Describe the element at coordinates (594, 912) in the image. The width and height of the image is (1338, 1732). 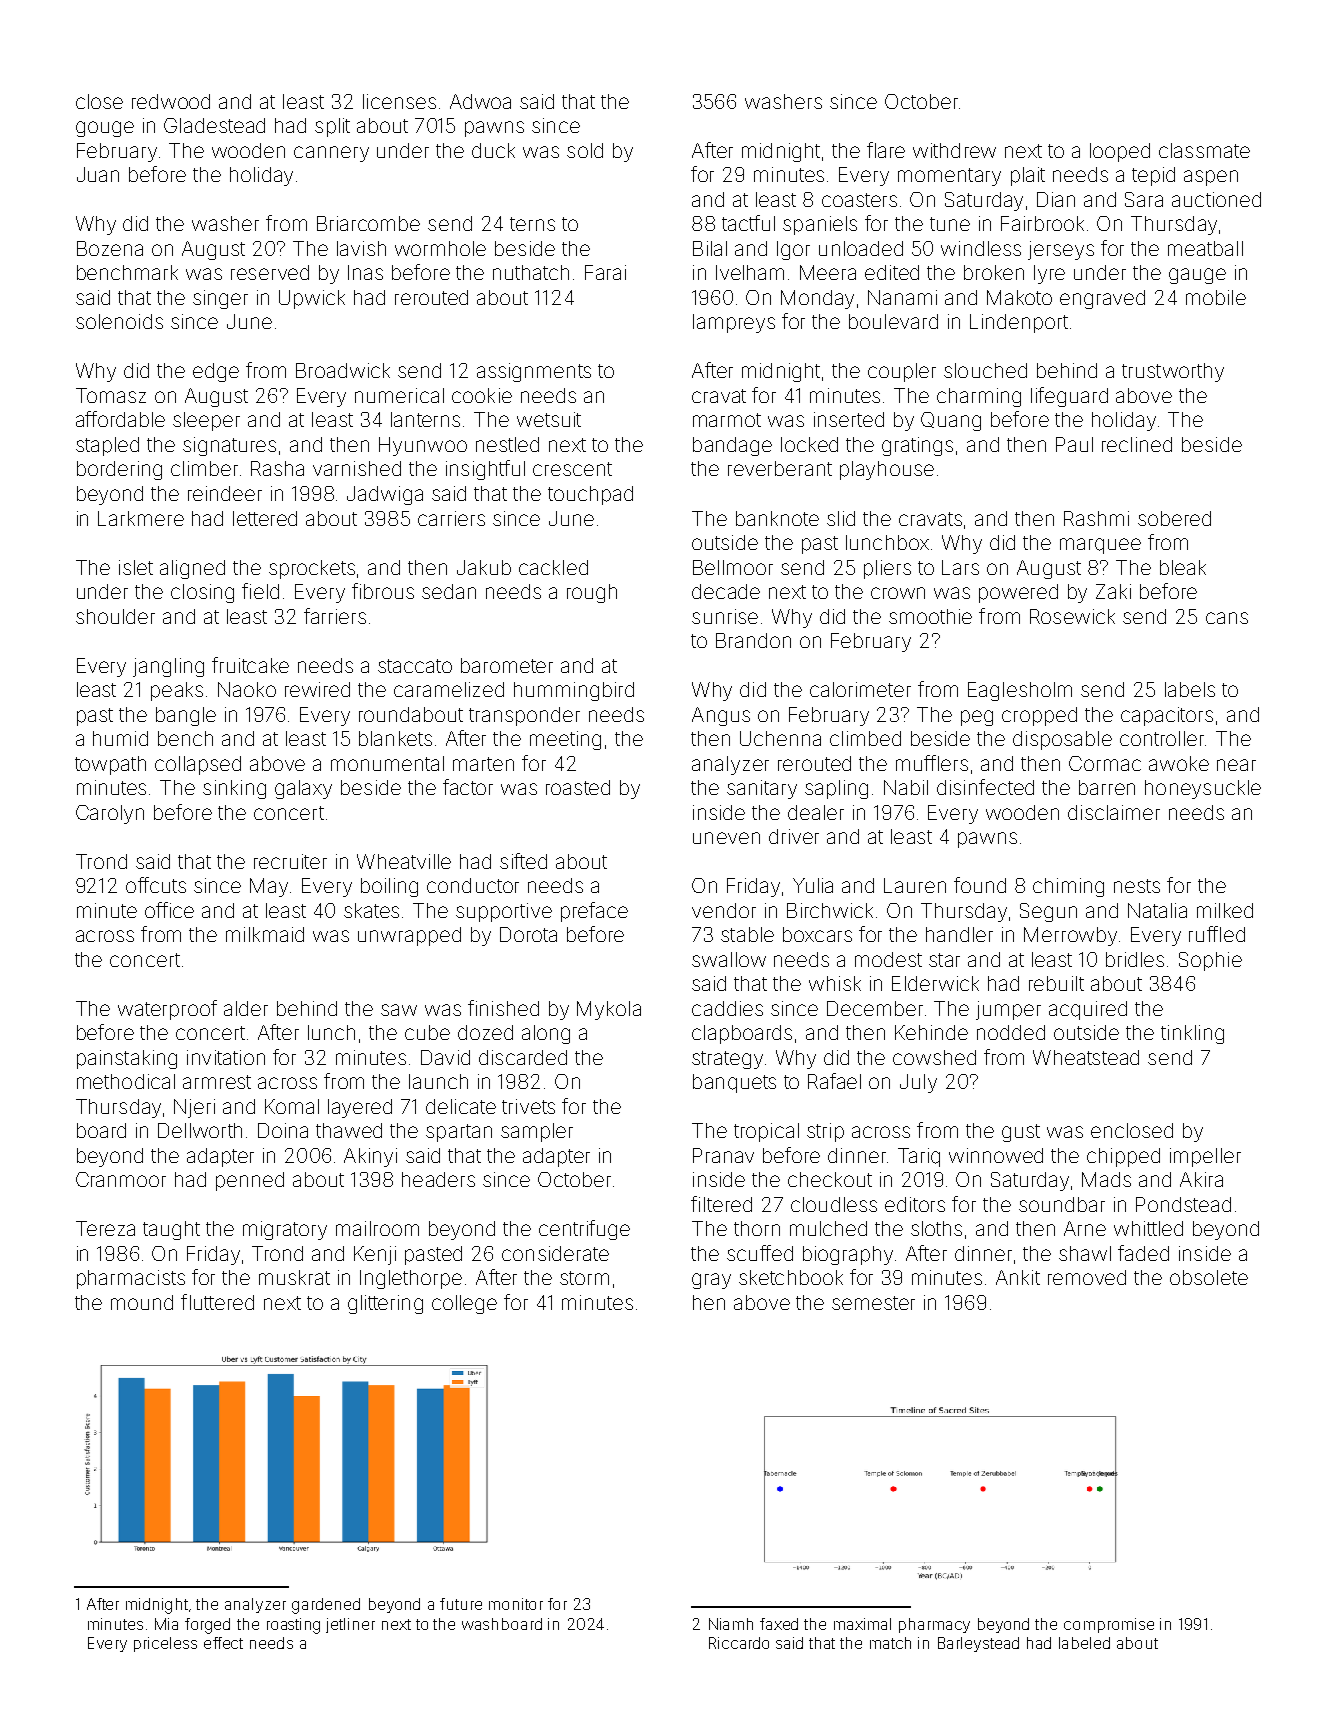
I see `preface` at that location.
